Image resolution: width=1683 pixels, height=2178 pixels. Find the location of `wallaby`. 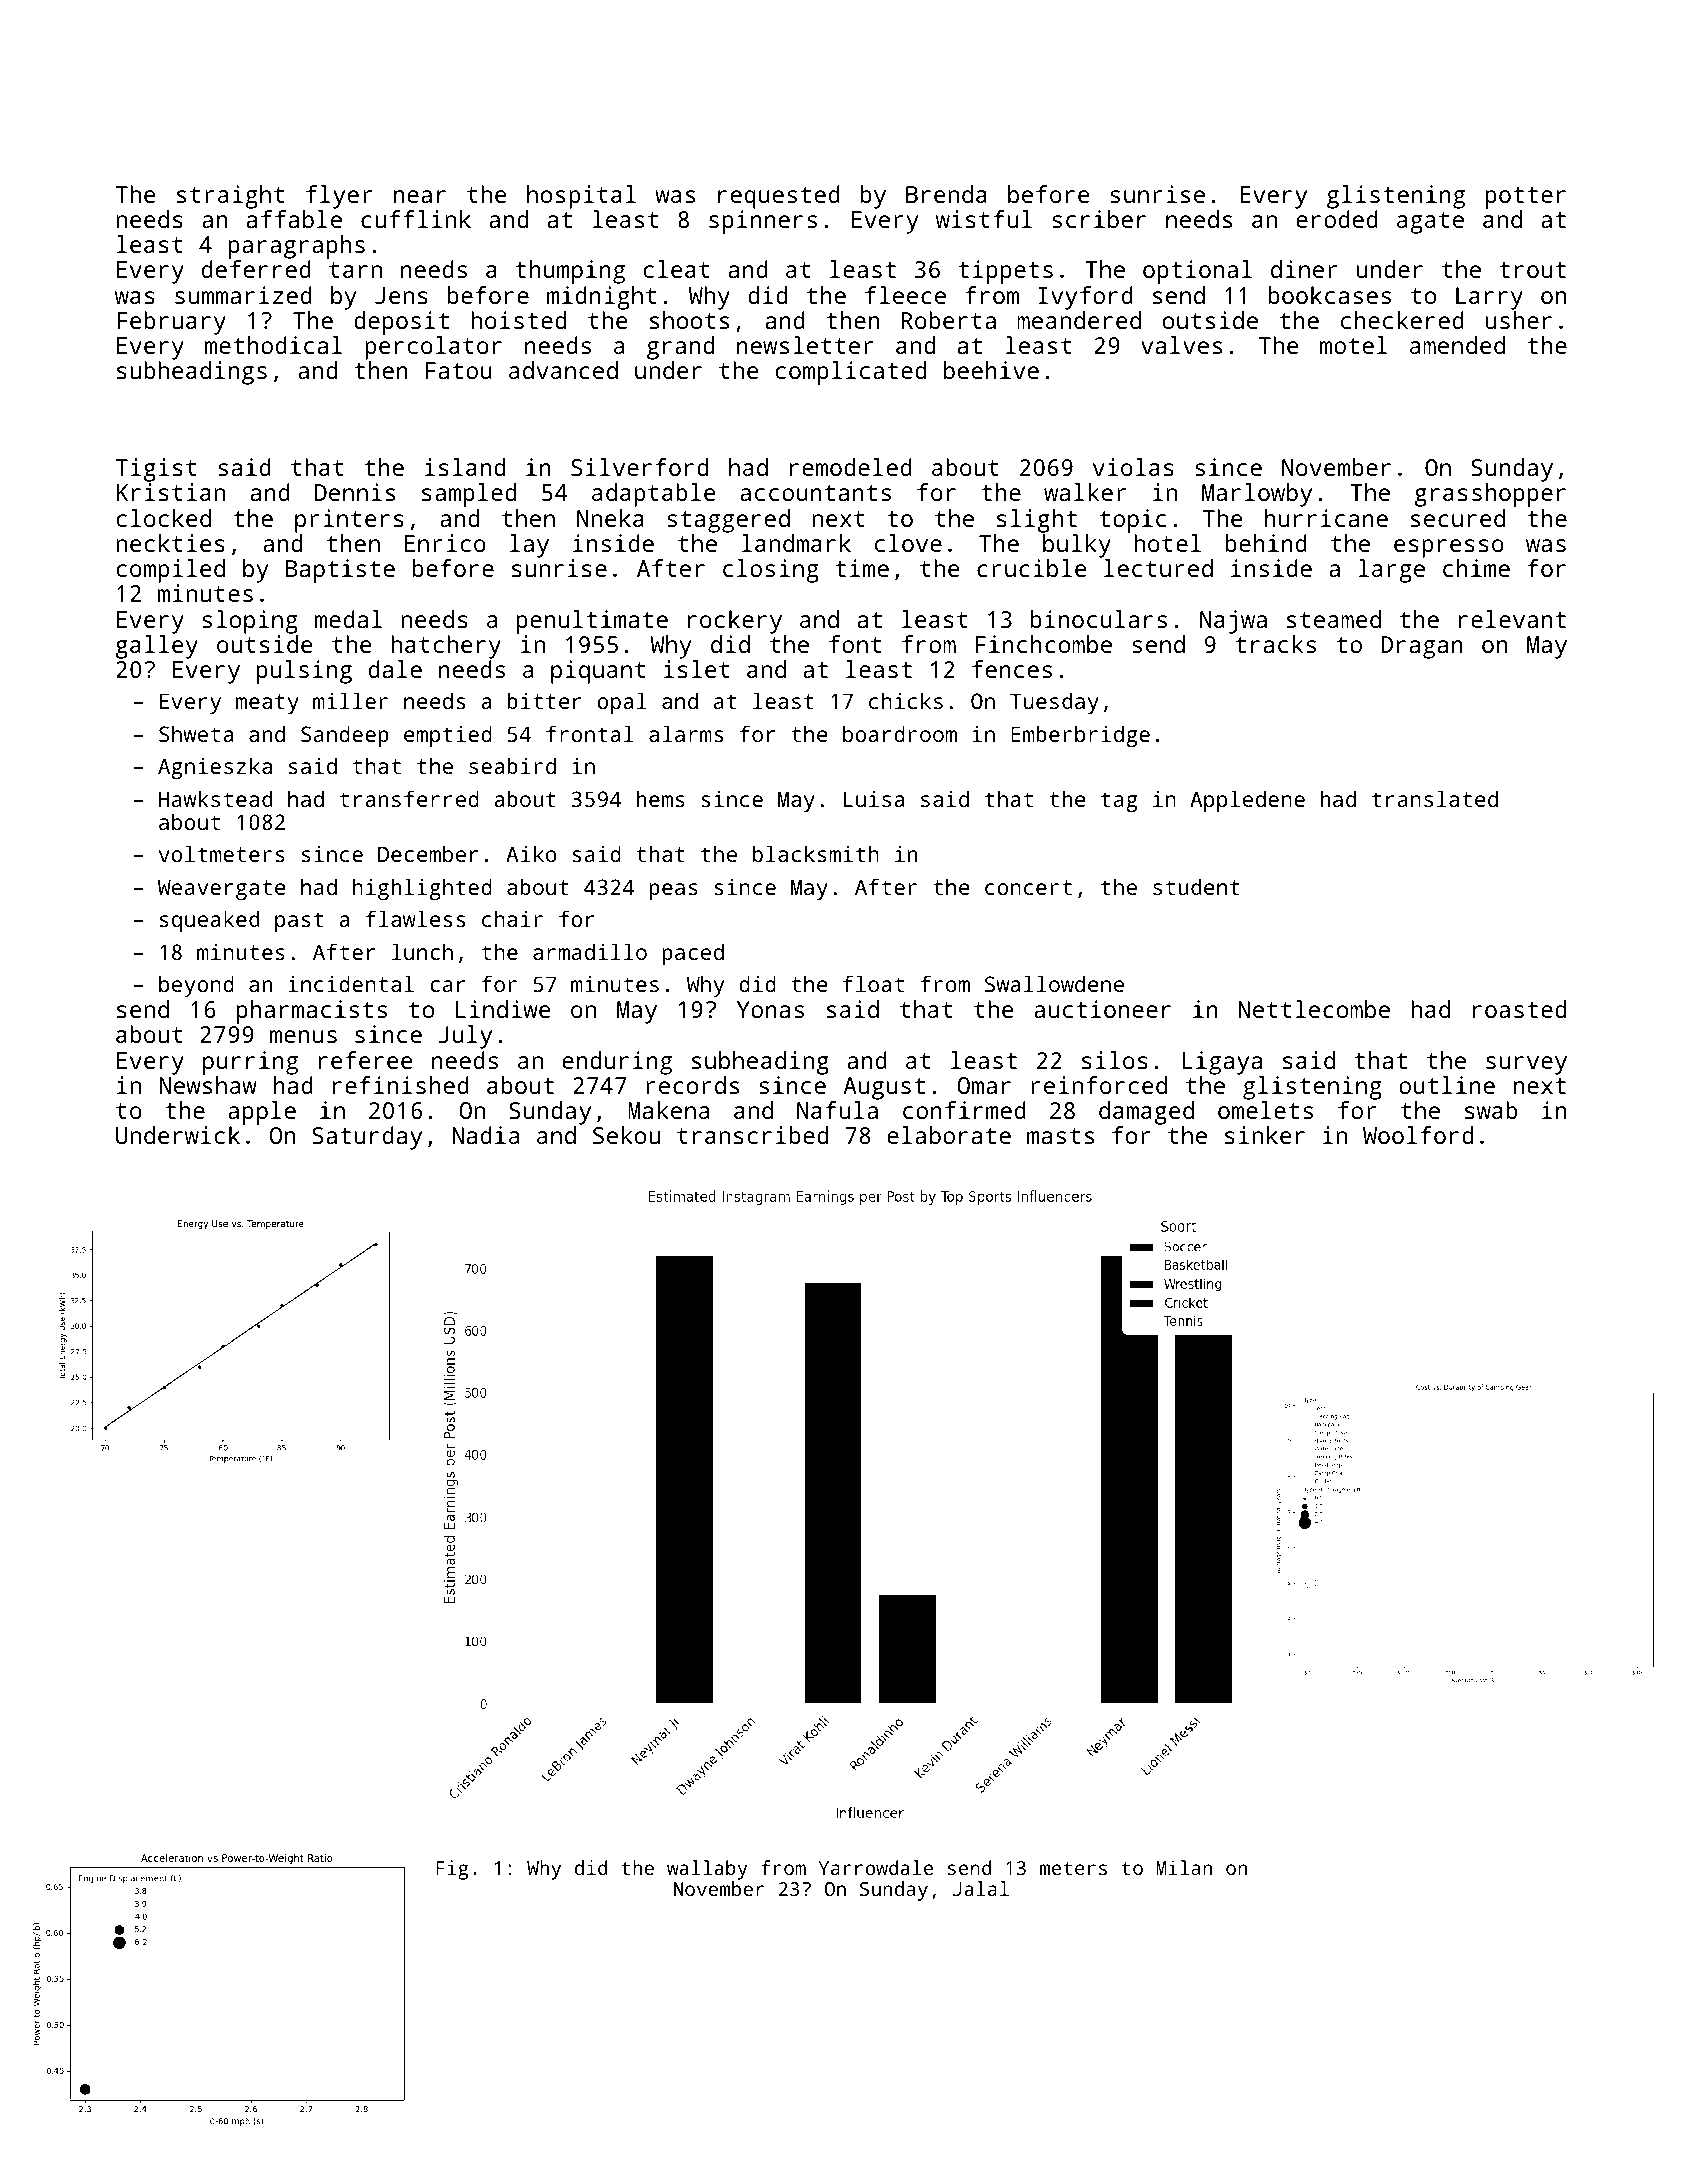

wallaby is located at coordinates (707, 1870).
